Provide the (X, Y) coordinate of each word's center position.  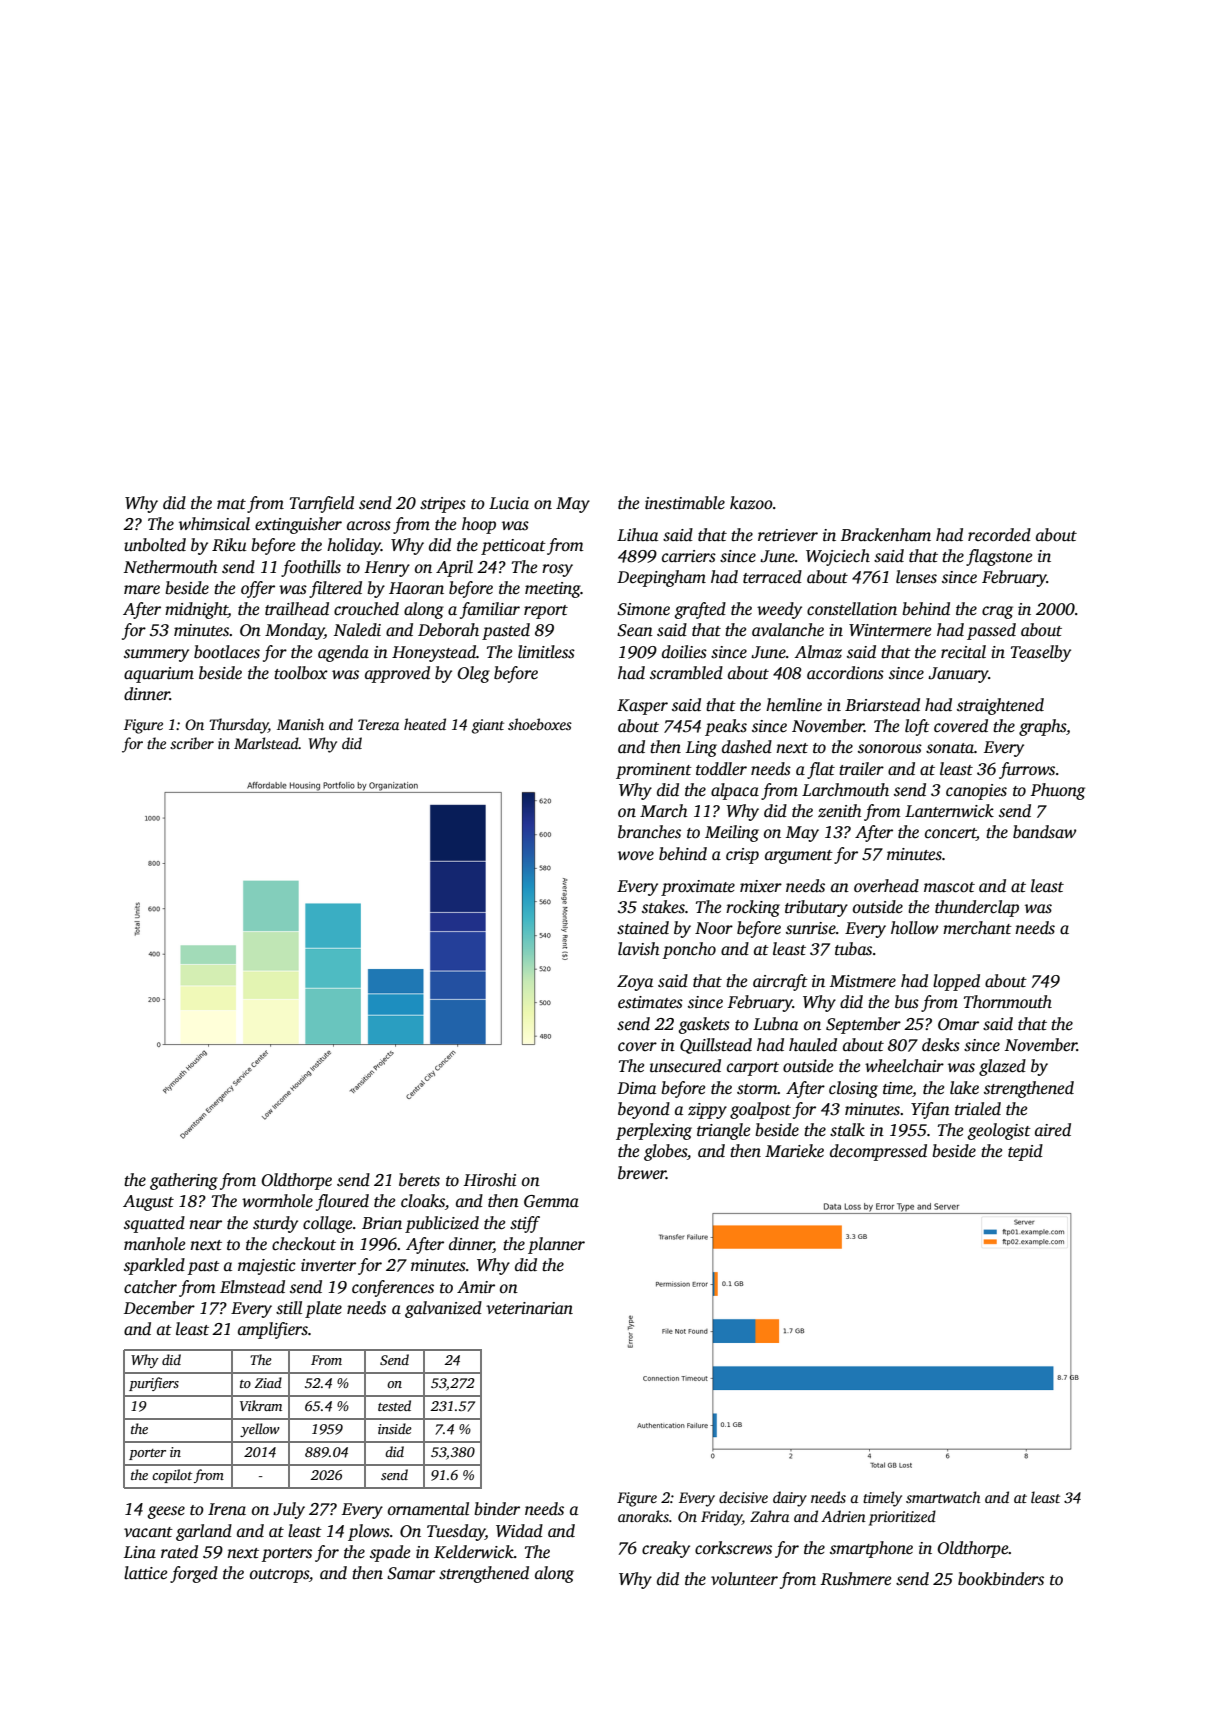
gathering (184, 1181)
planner (556, 1245)
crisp (742, 856)
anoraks (643, 1516)
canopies (976, 792)
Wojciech (838, 557)
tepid (1025, 1152)
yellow (260, 1430)
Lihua (637, 534)
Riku (229, 544)
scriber (192, 743)
